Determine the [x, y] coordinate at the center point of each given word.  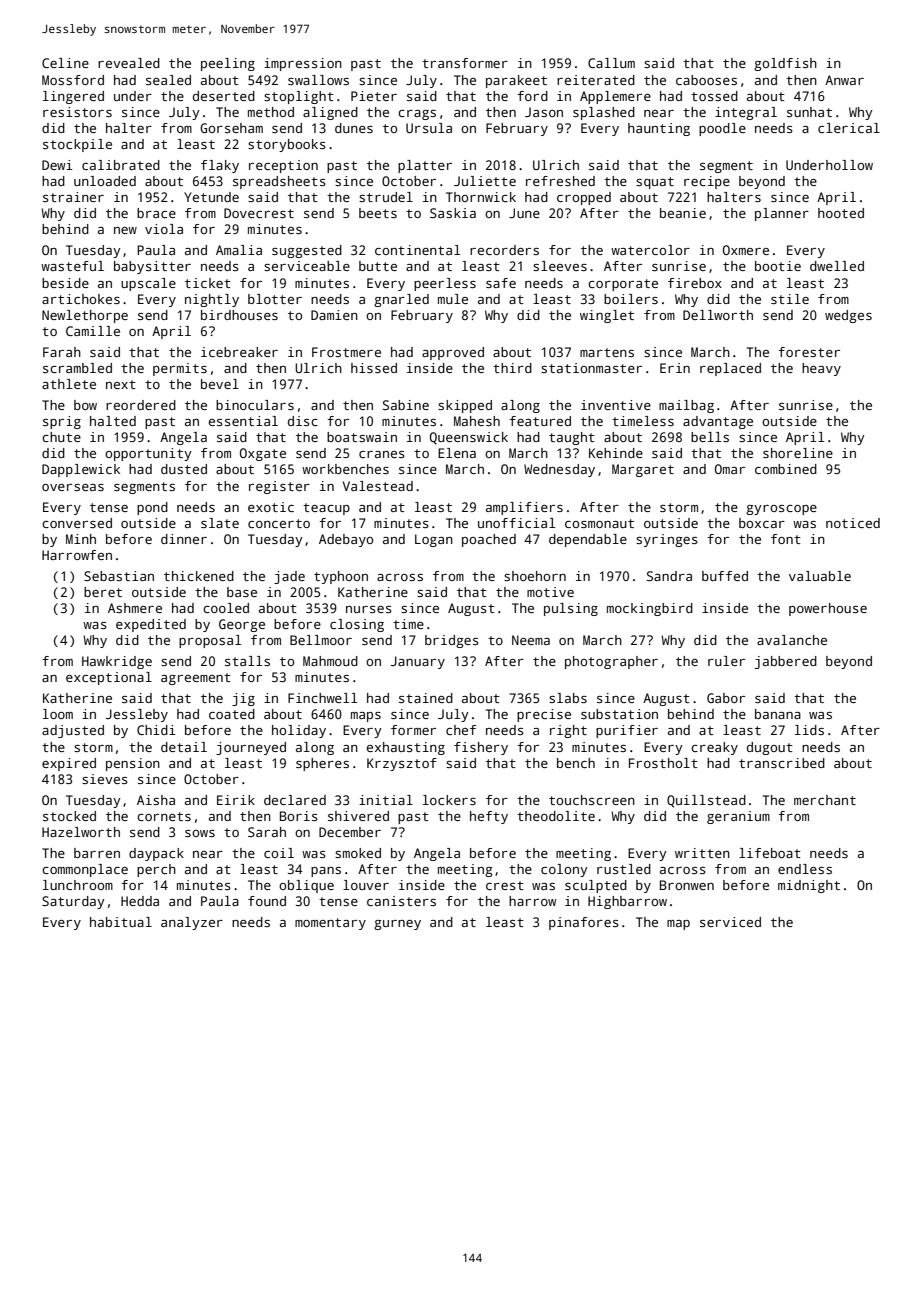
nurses [369, 609]
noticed [853, 523]
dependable [588, 540]
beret [103, 592]
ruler [726, 661]
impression [303, 64]
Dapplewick [81, 470]
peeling [228, 64]
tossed [714, 96]
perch [156, 870]
